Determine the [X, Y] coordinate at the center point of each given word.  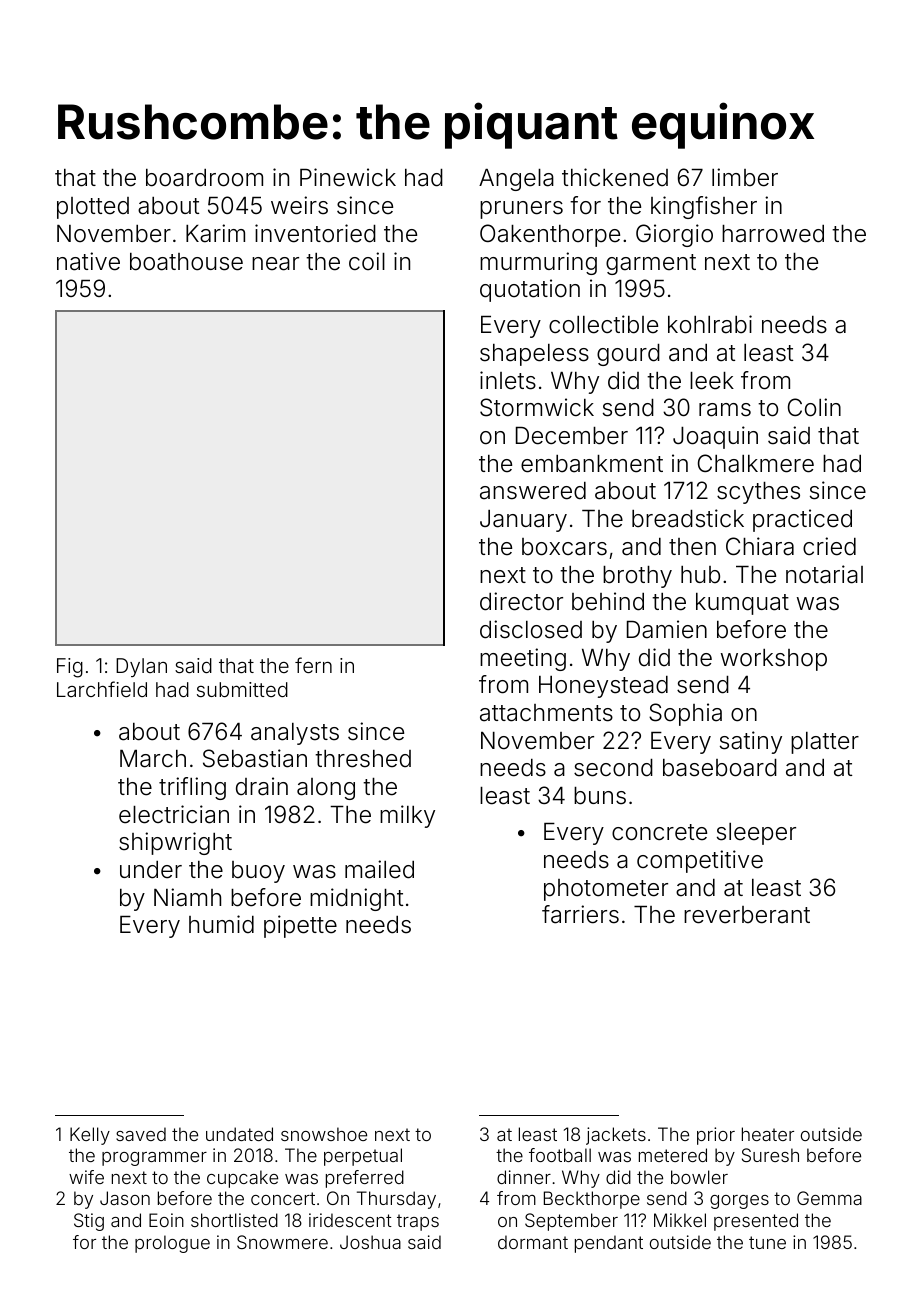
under [151, 870]
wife [86, 1177]
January [523, 521]
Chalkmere [756, 463]
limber [745, 177]
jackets [616, 1136]
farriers [580, 914]
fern [313, 665]
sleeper [756, 834]
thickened [615, 177]
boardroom [204, 178]
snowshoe [324, 1134]
